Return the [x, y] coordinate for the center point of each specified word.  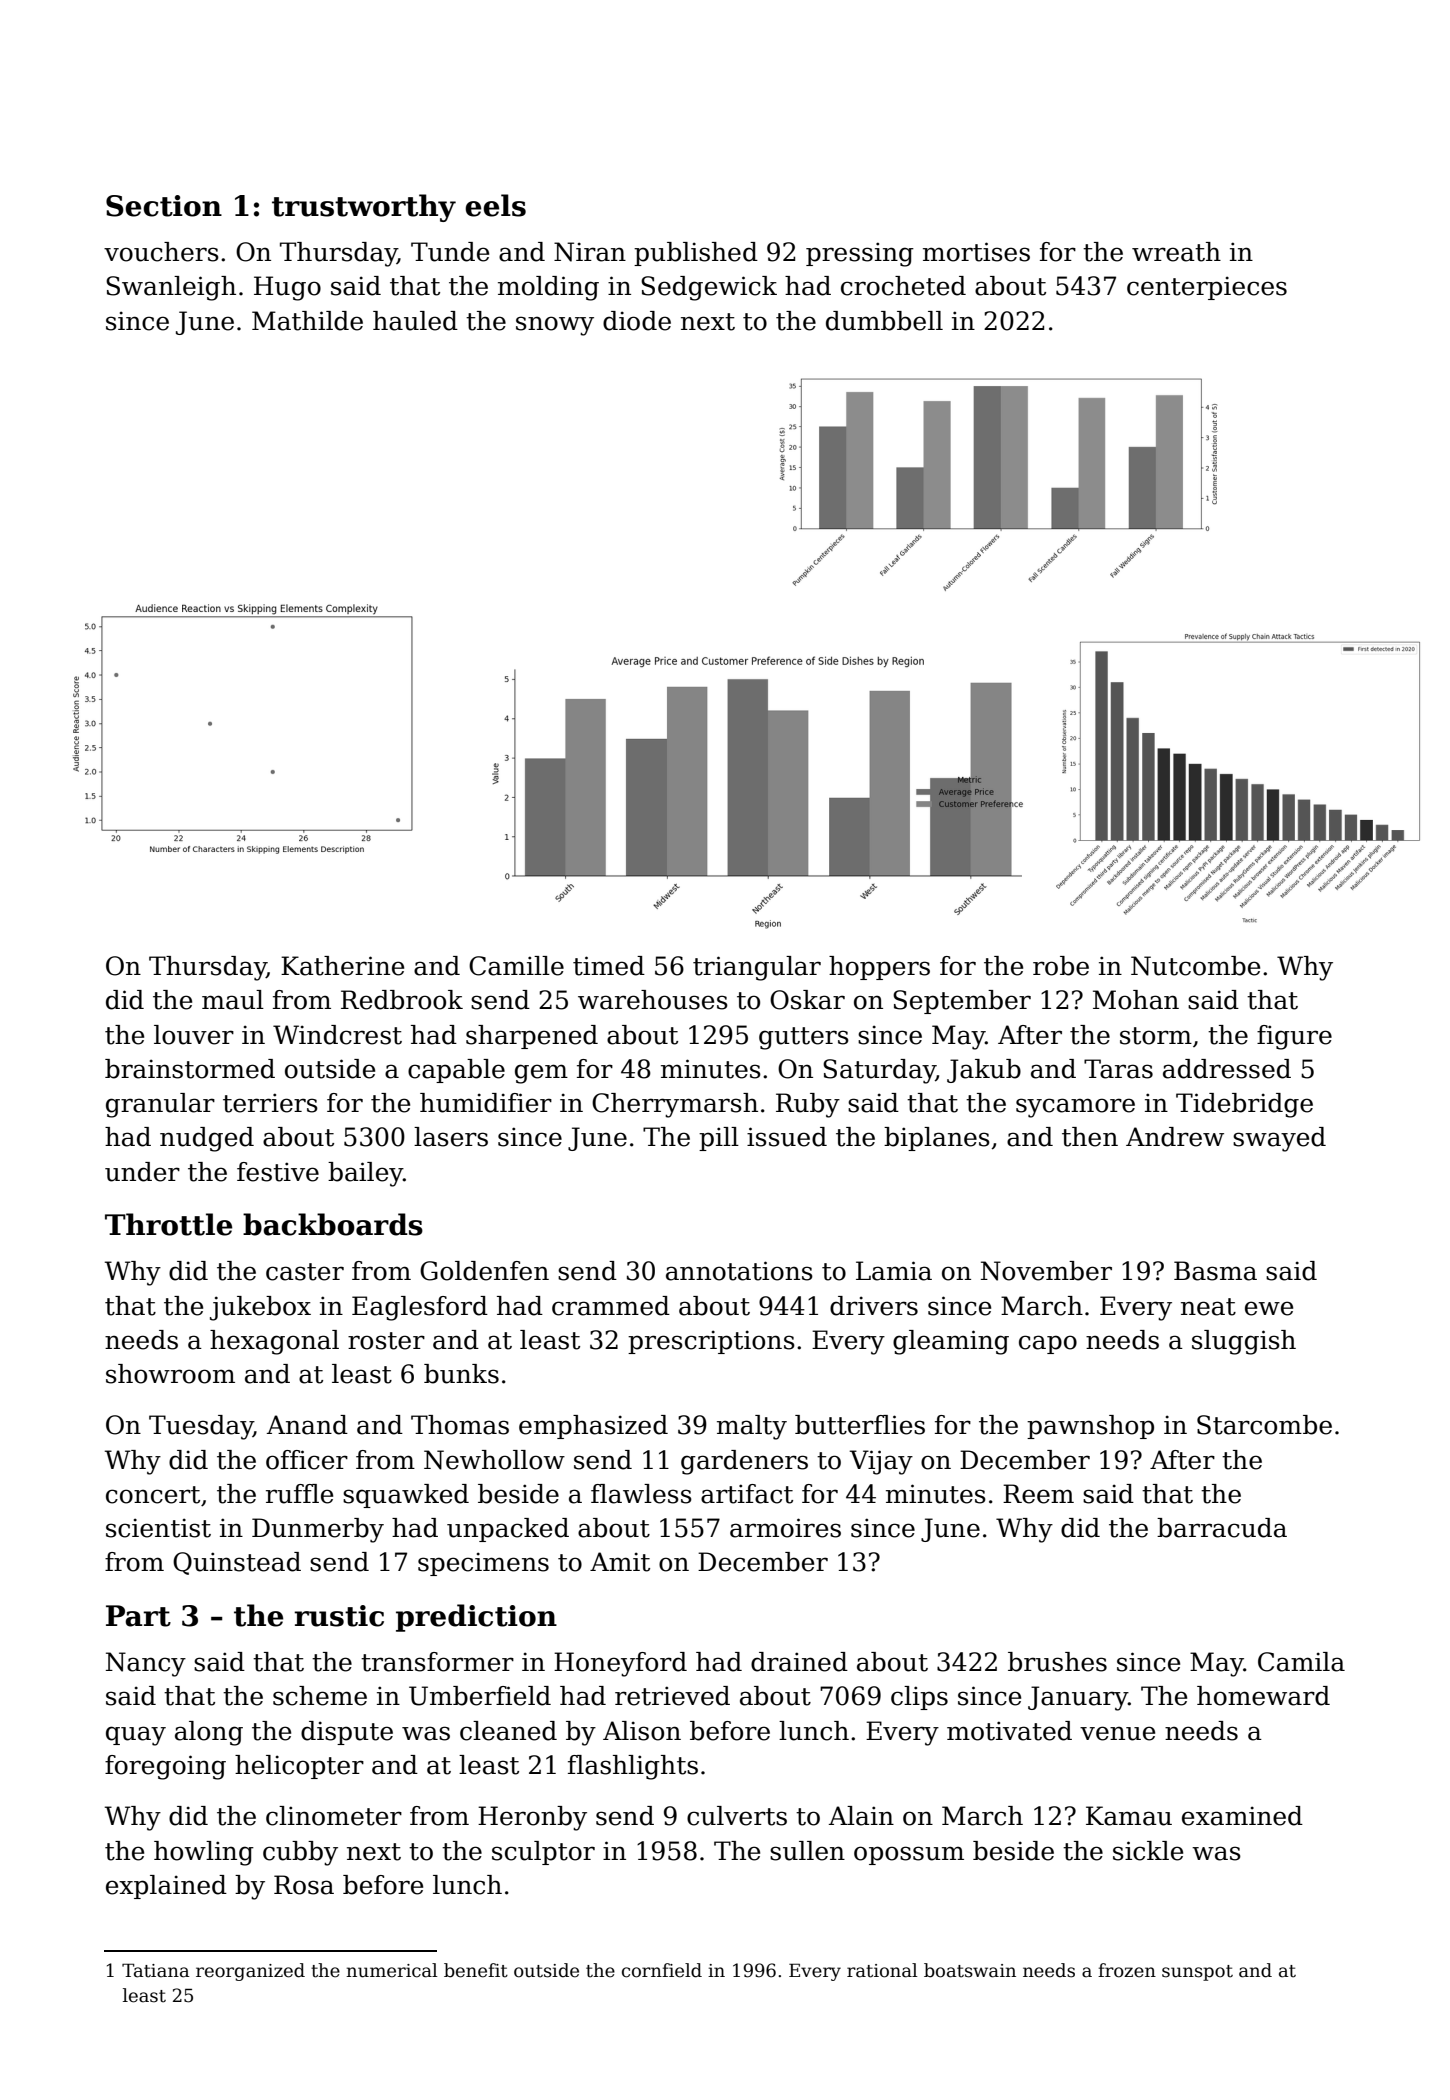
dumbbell [884, 321]
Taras [1118, 1069]
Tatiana [156, 1970]
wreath [1176, 252]
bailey [365, 1174]
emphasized [593, 1427]
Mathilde [307, 321]
